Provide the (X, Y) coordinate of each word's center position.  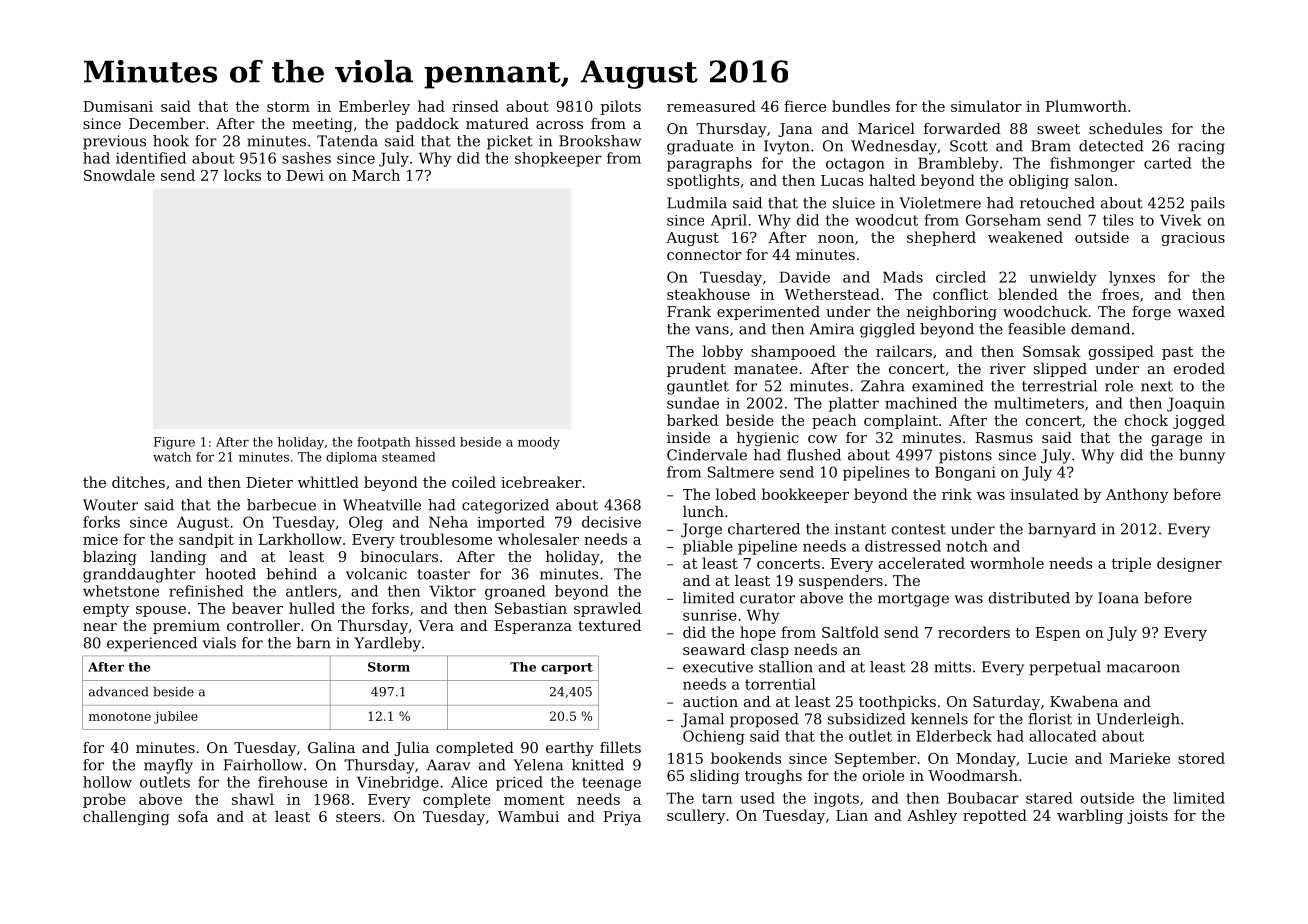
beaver (257, 608)
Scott (969, 146)
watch (172, 457)
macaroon (1143, 668)
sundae (693, 403)
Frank (689, 311)
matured (497, 123)
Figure (174, 443)
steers (358, 817)
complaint (901, 421)
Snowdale (119, 175)
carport (567, 668)
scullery (696, 816)
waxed (1201, 311)
